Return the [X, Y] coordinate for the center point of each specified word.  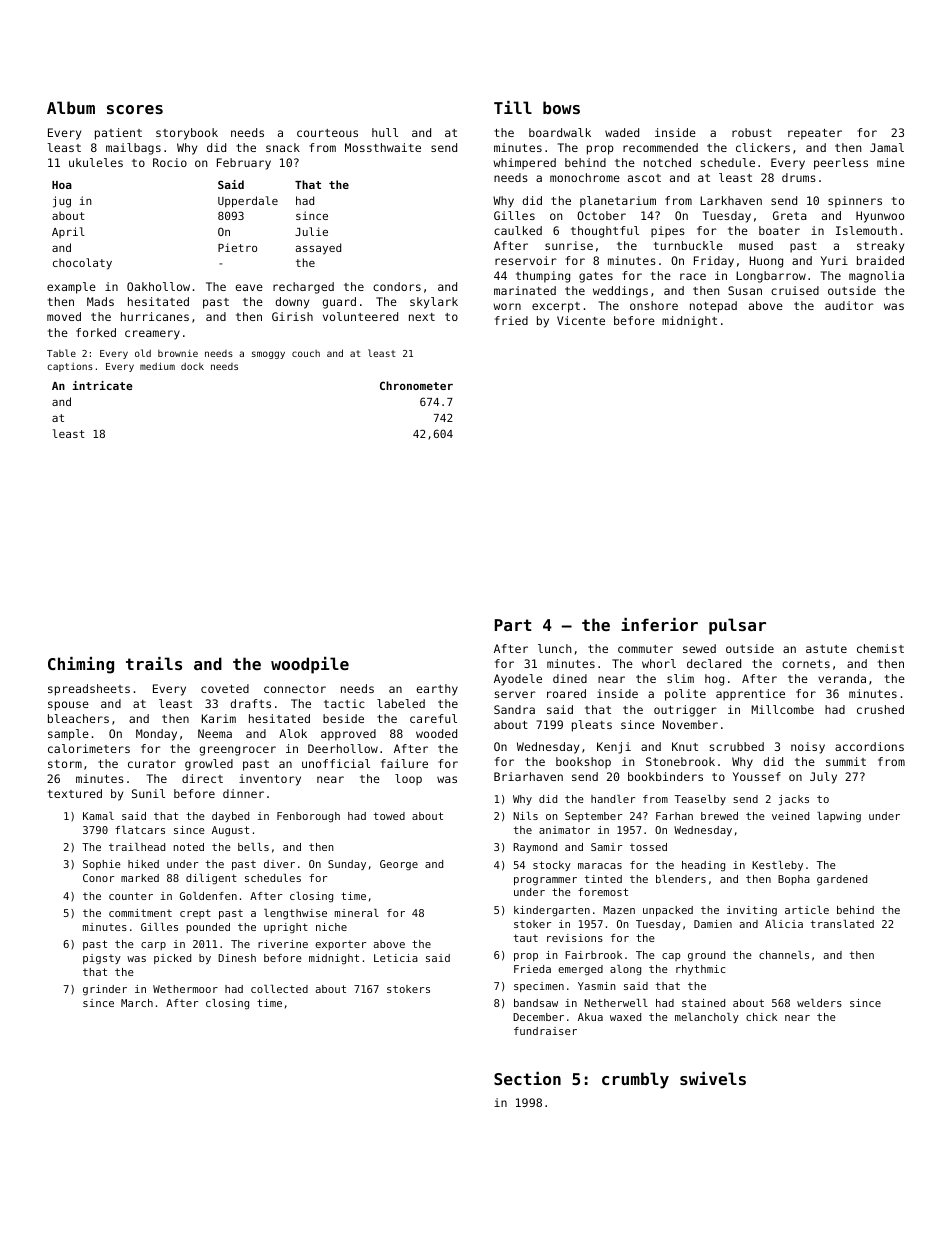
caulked [518, 230]
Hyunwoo [880, 217]
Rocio [170, 162]
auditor [849, 305]
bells [253, 847]
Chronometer [416, 385]
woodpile [310, 665]
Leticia [396, 958]
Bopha [794, 880]
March [137, 1003]
